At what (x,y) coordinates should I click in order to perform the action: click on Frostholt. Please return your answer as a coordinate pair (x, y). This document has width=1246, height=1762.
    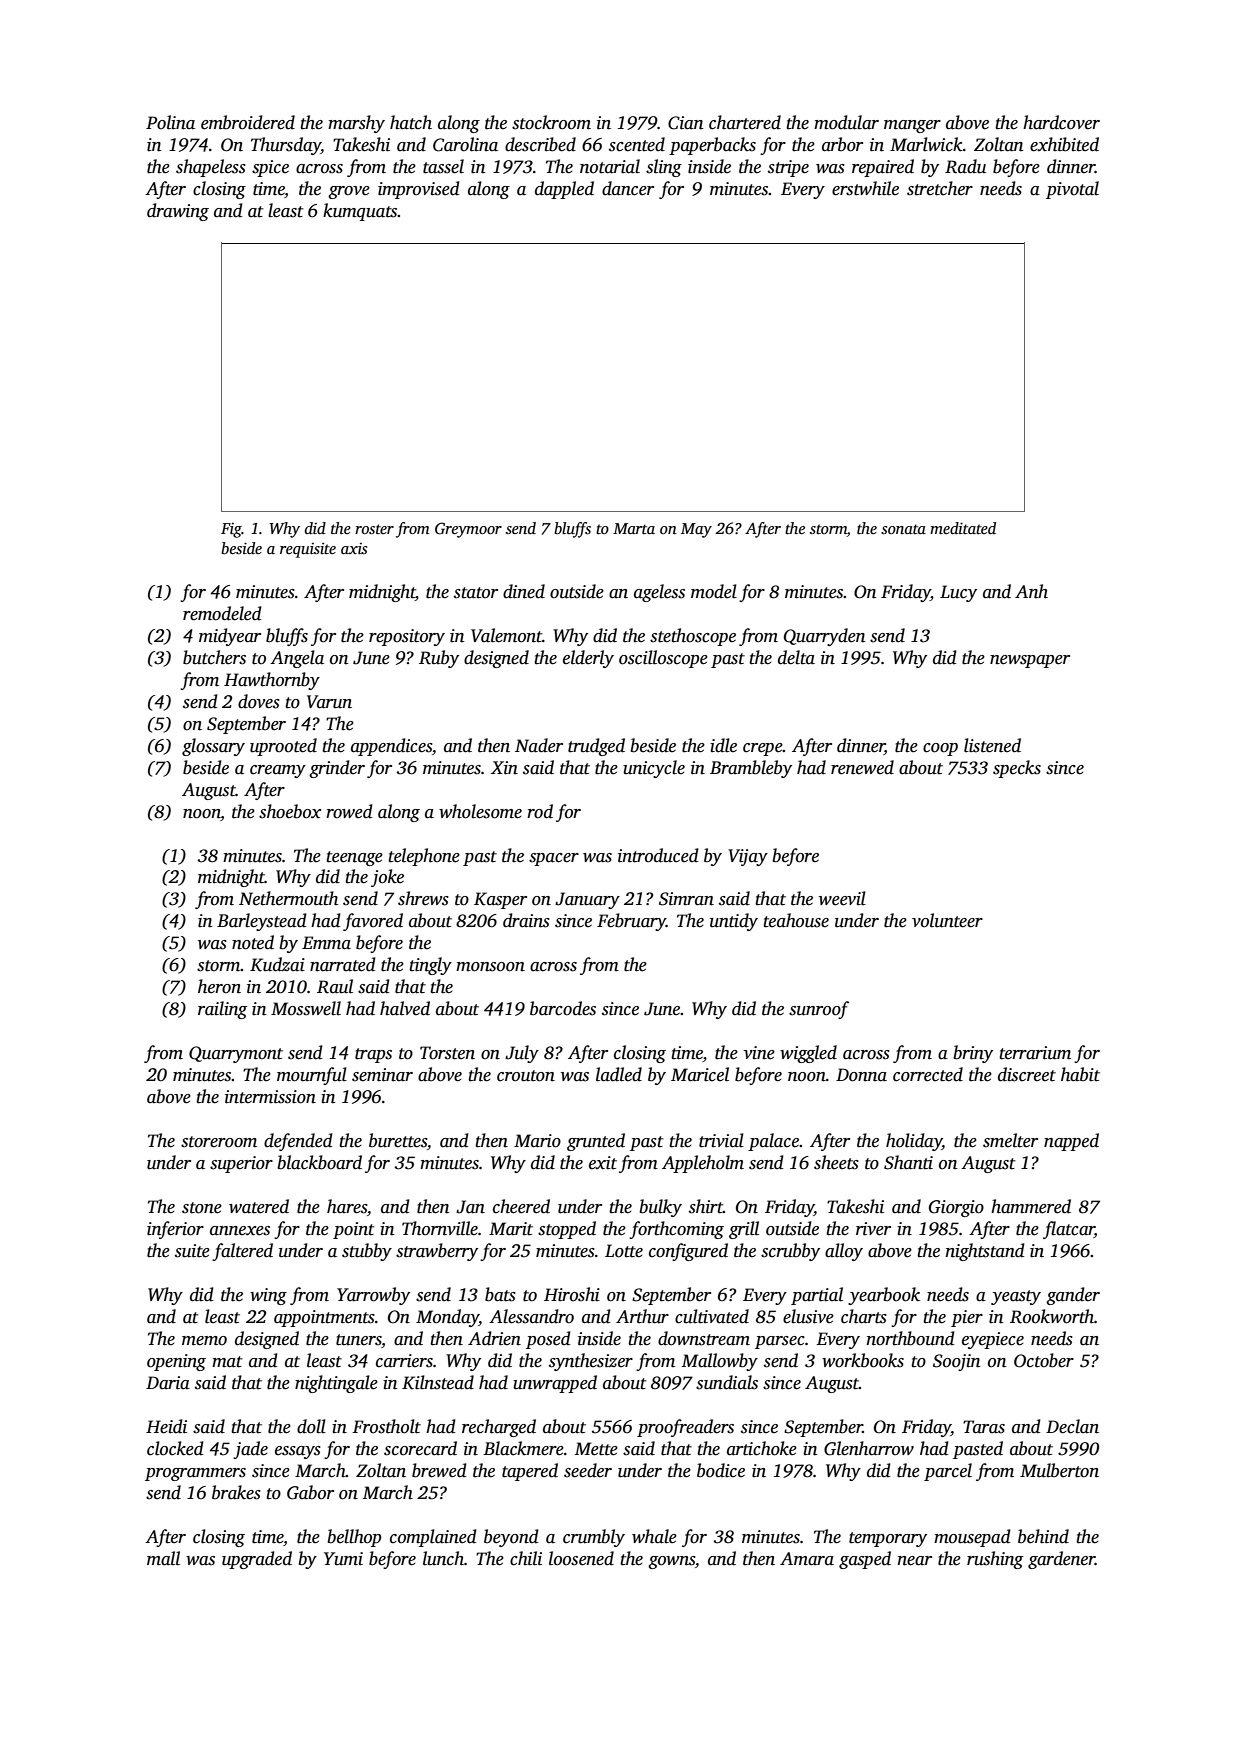
    Looking at the image, I should click on (386, 1426).
